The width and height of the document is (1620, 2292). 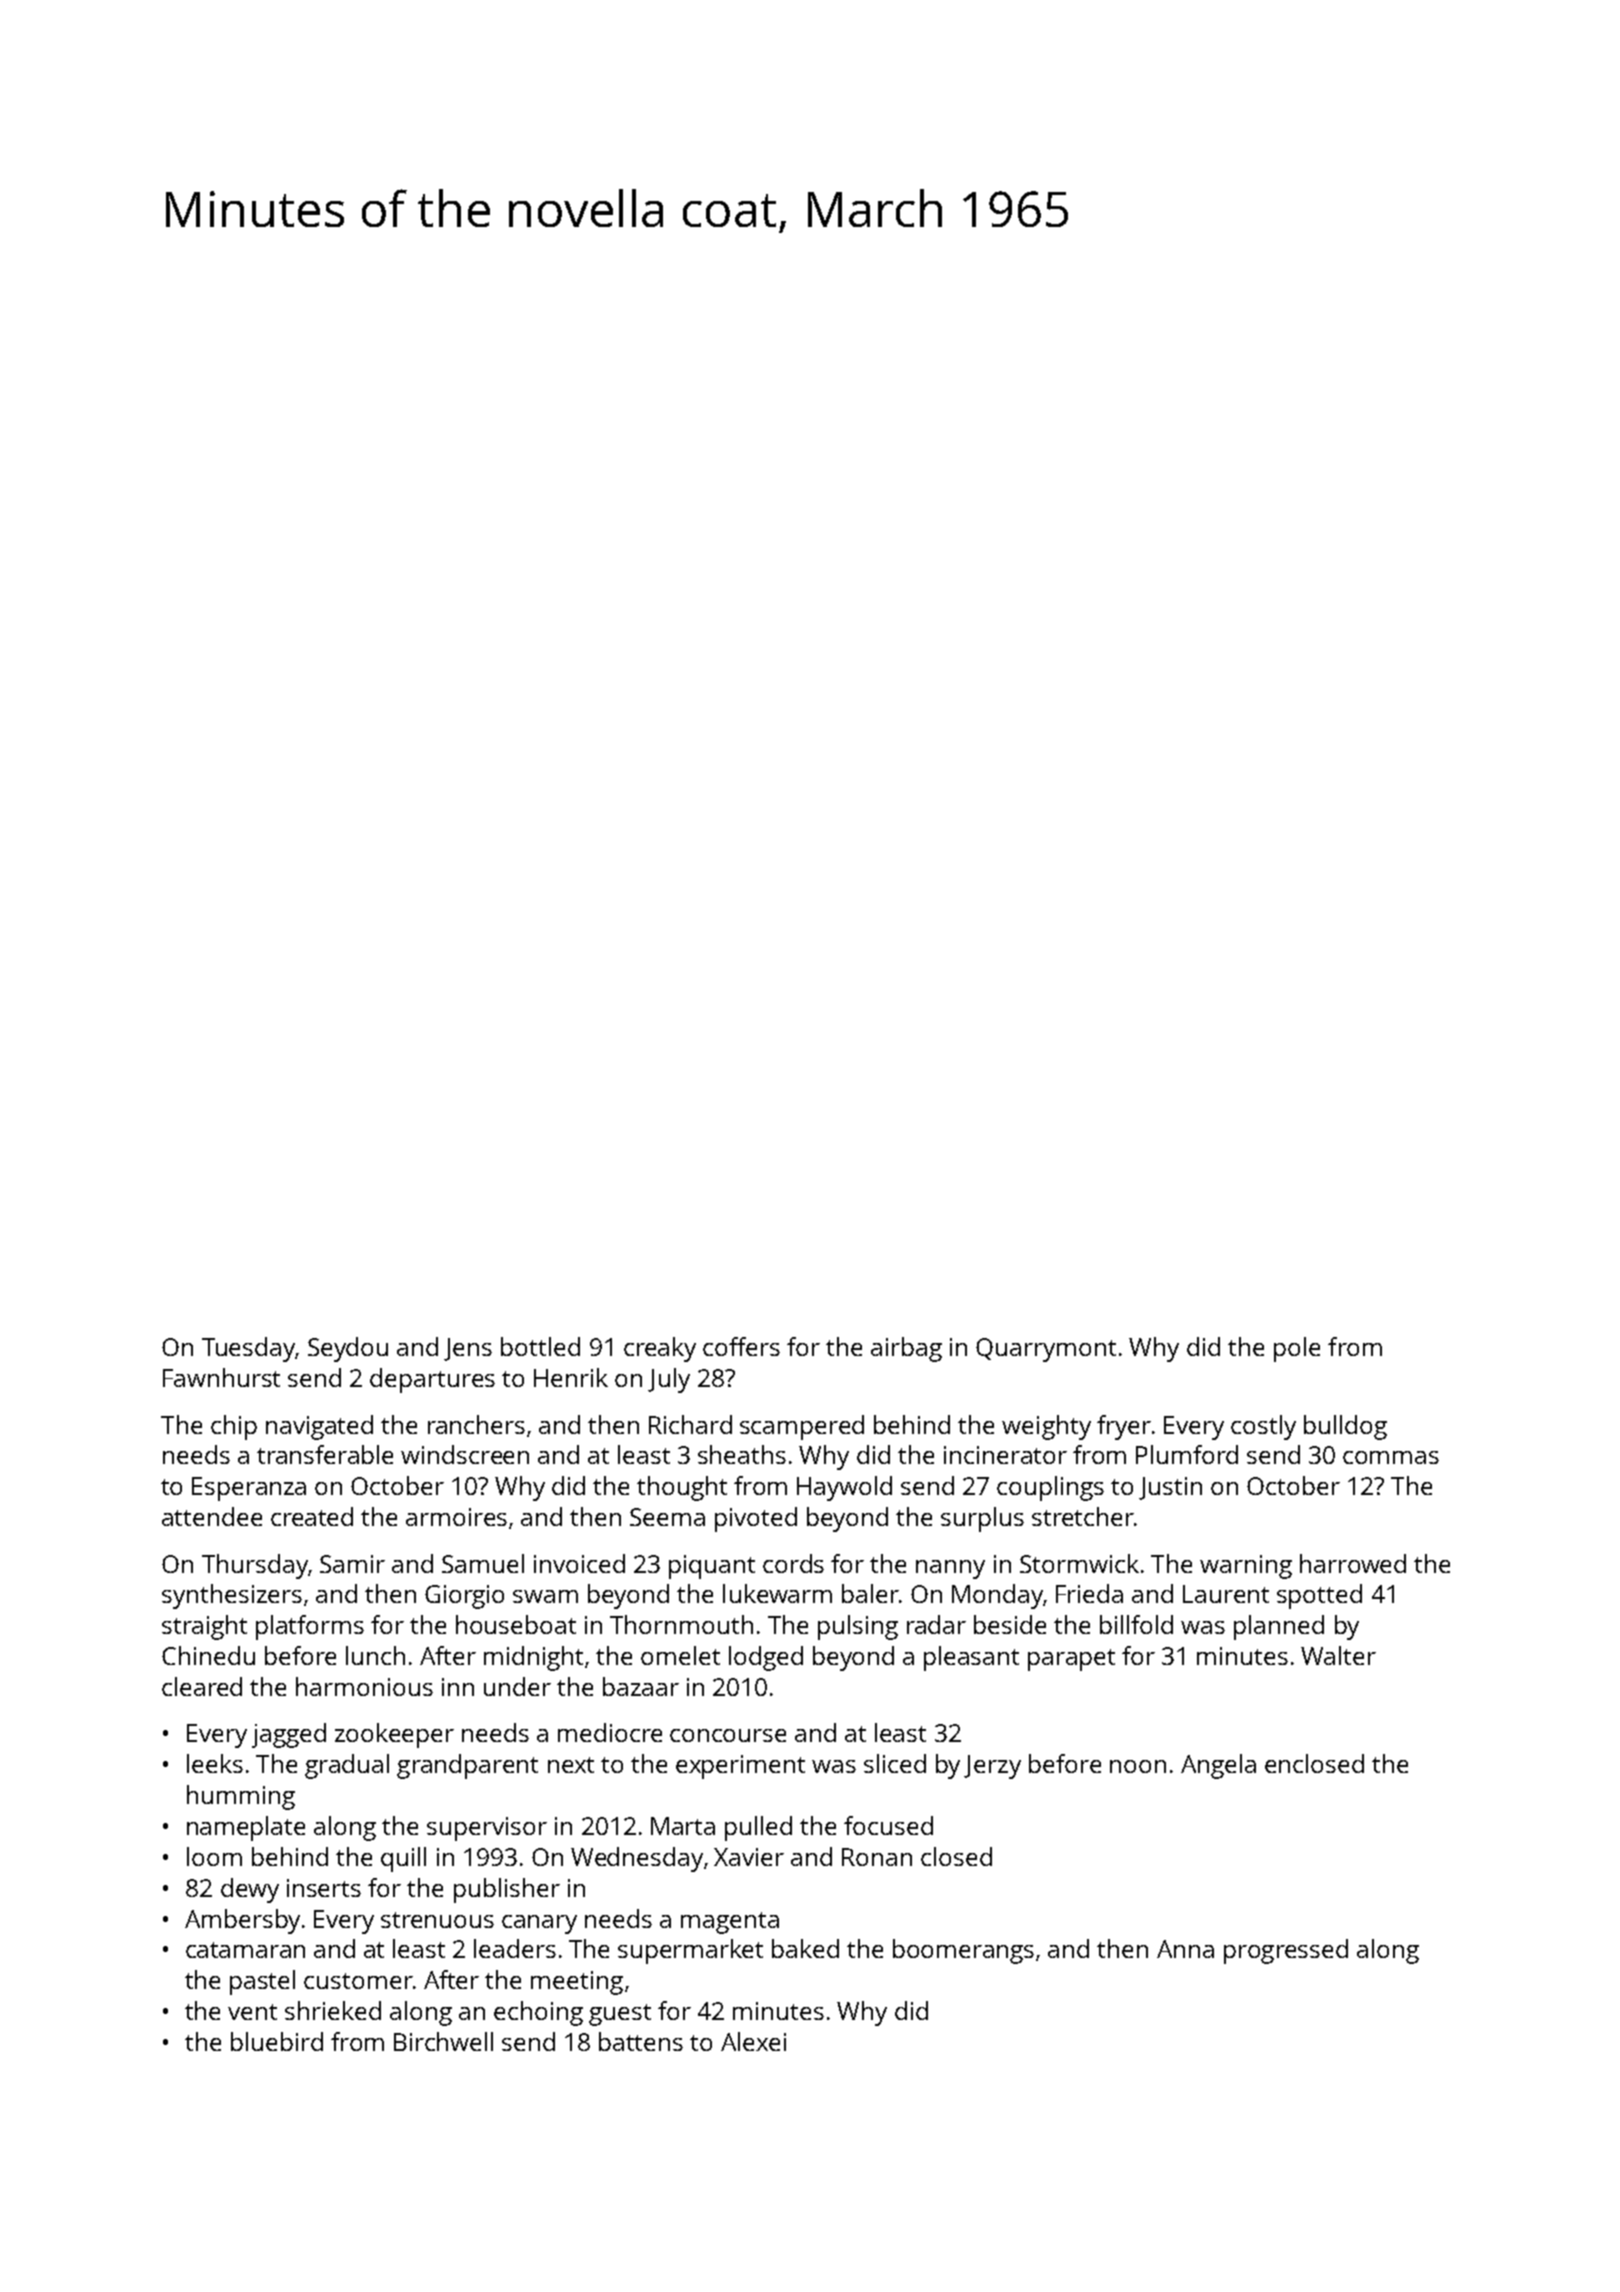 What do you see at coordinates (741, 1346) in the document?
I see `coffers` at bounding box center [741, 1346].
